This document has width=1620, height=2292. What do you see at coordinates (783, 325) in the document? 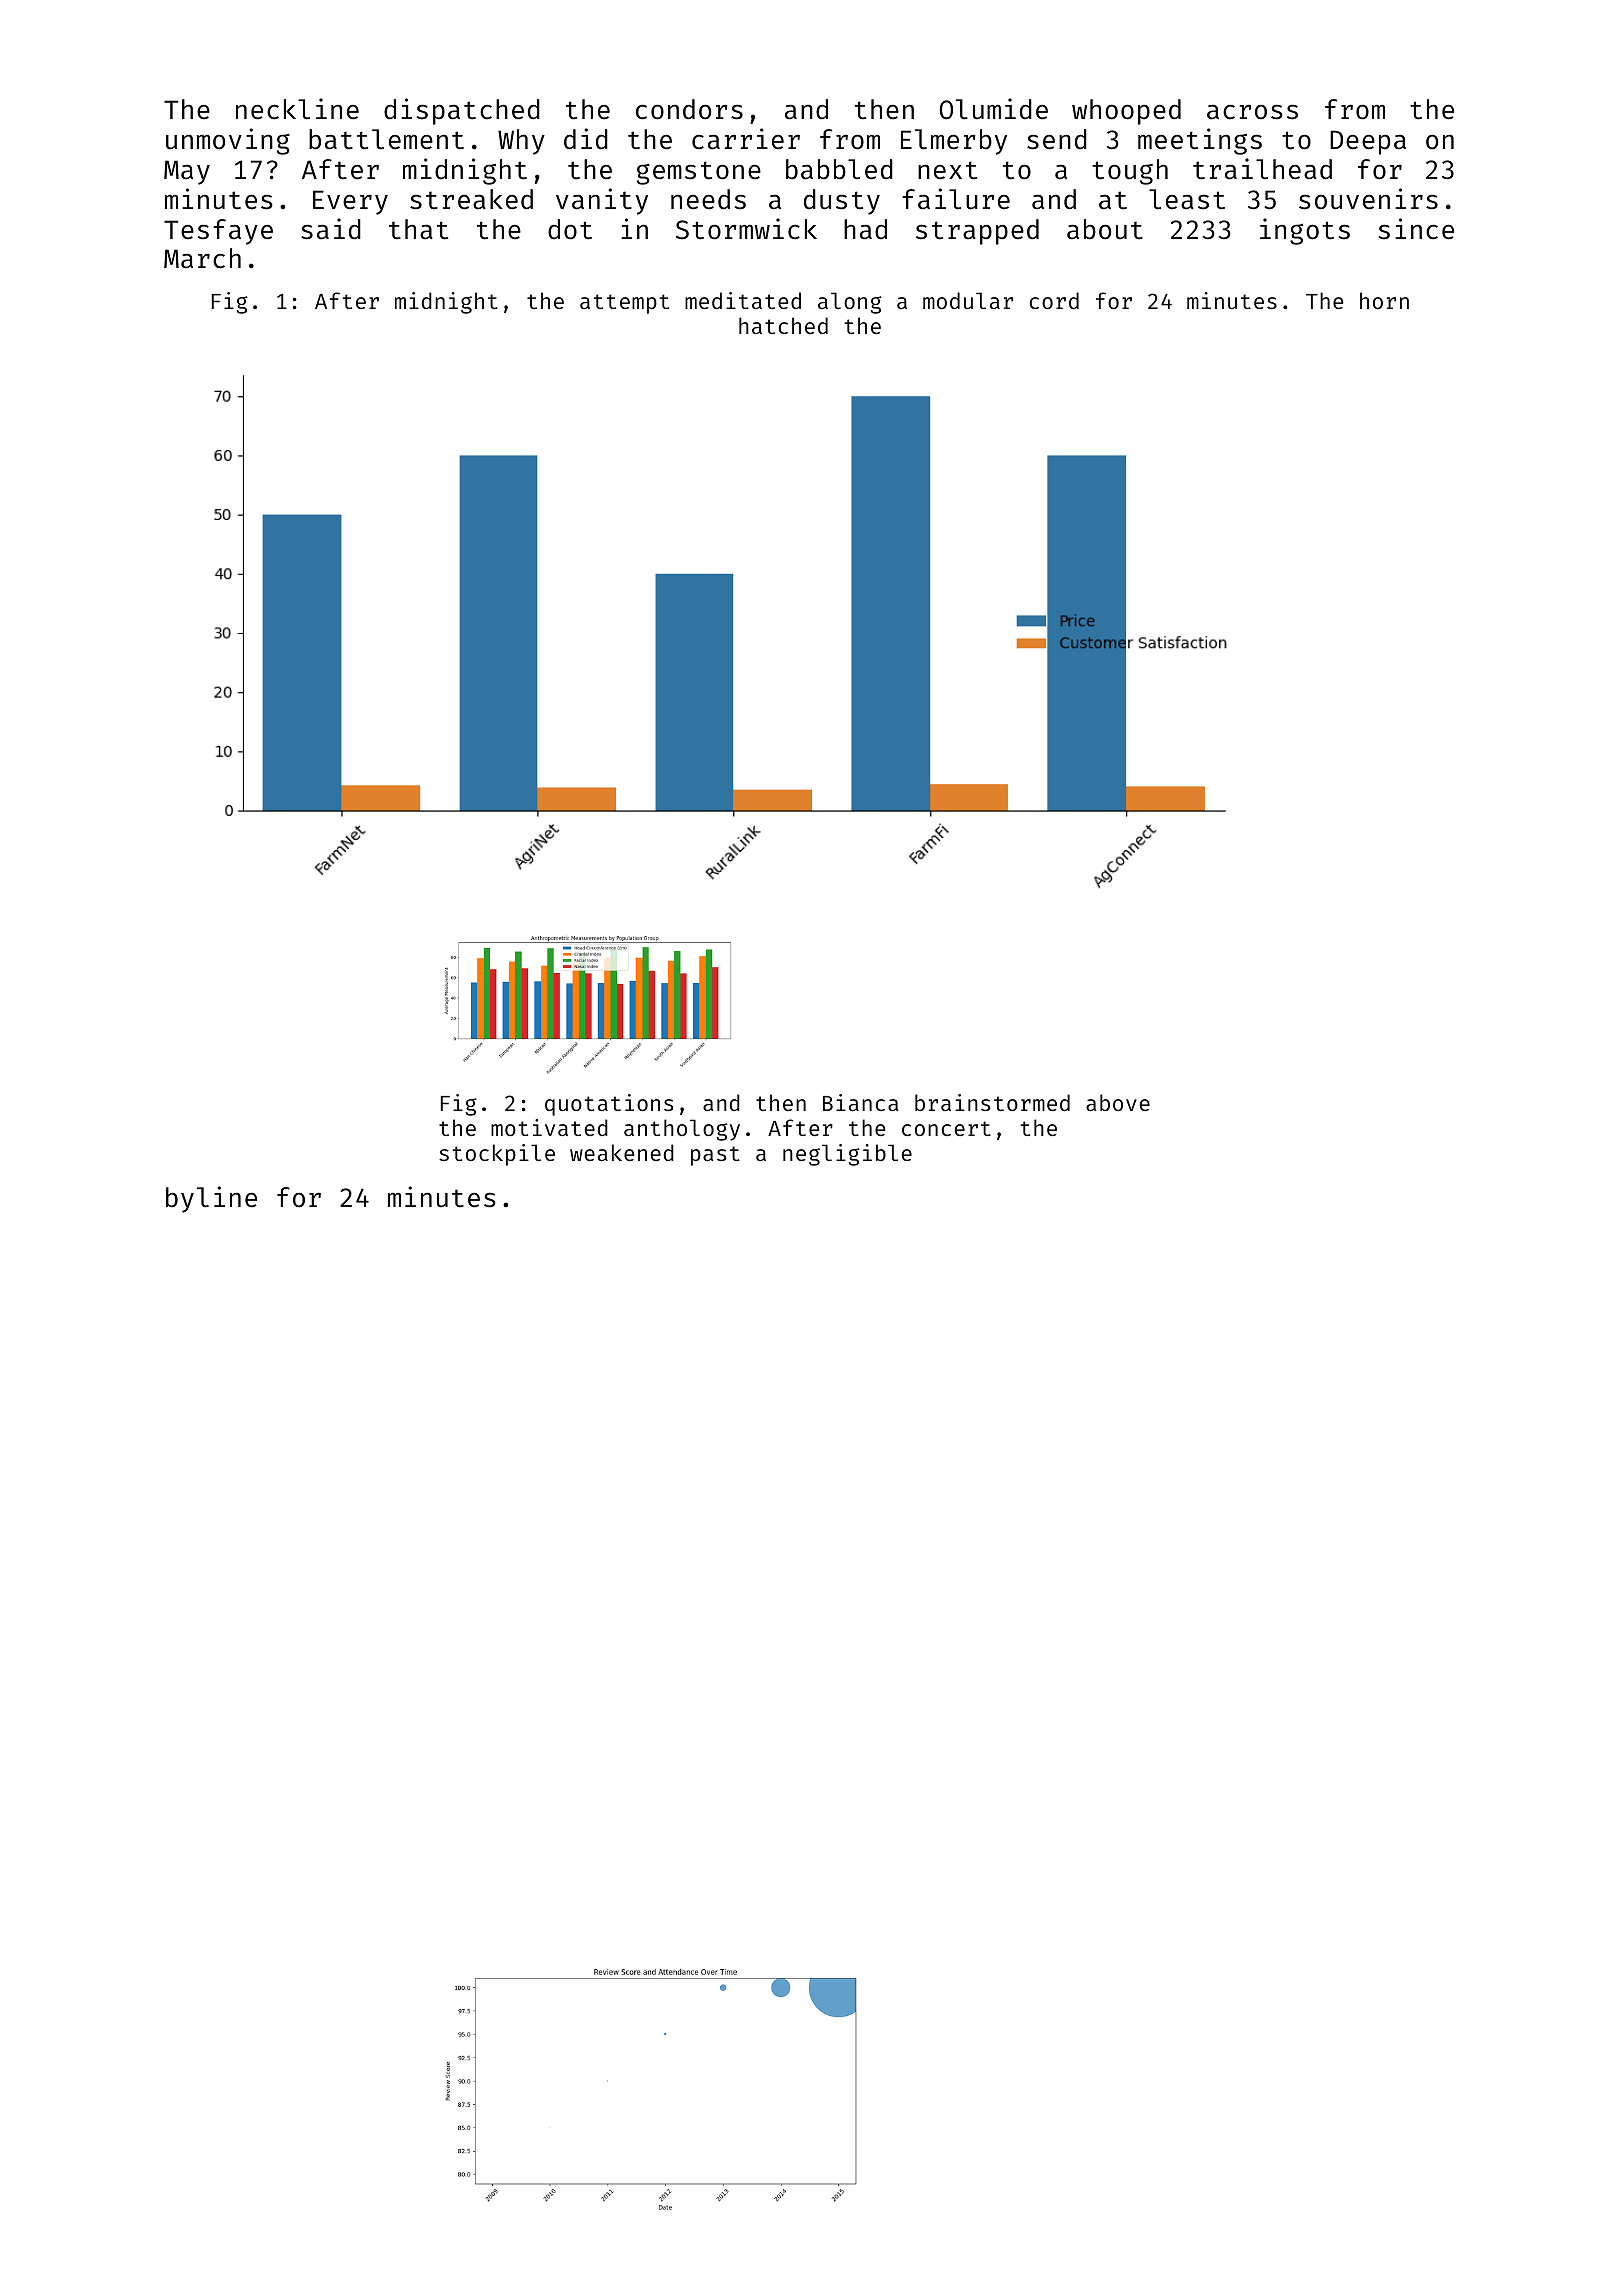
I see `hatched` at bounding box center [783, 325].
